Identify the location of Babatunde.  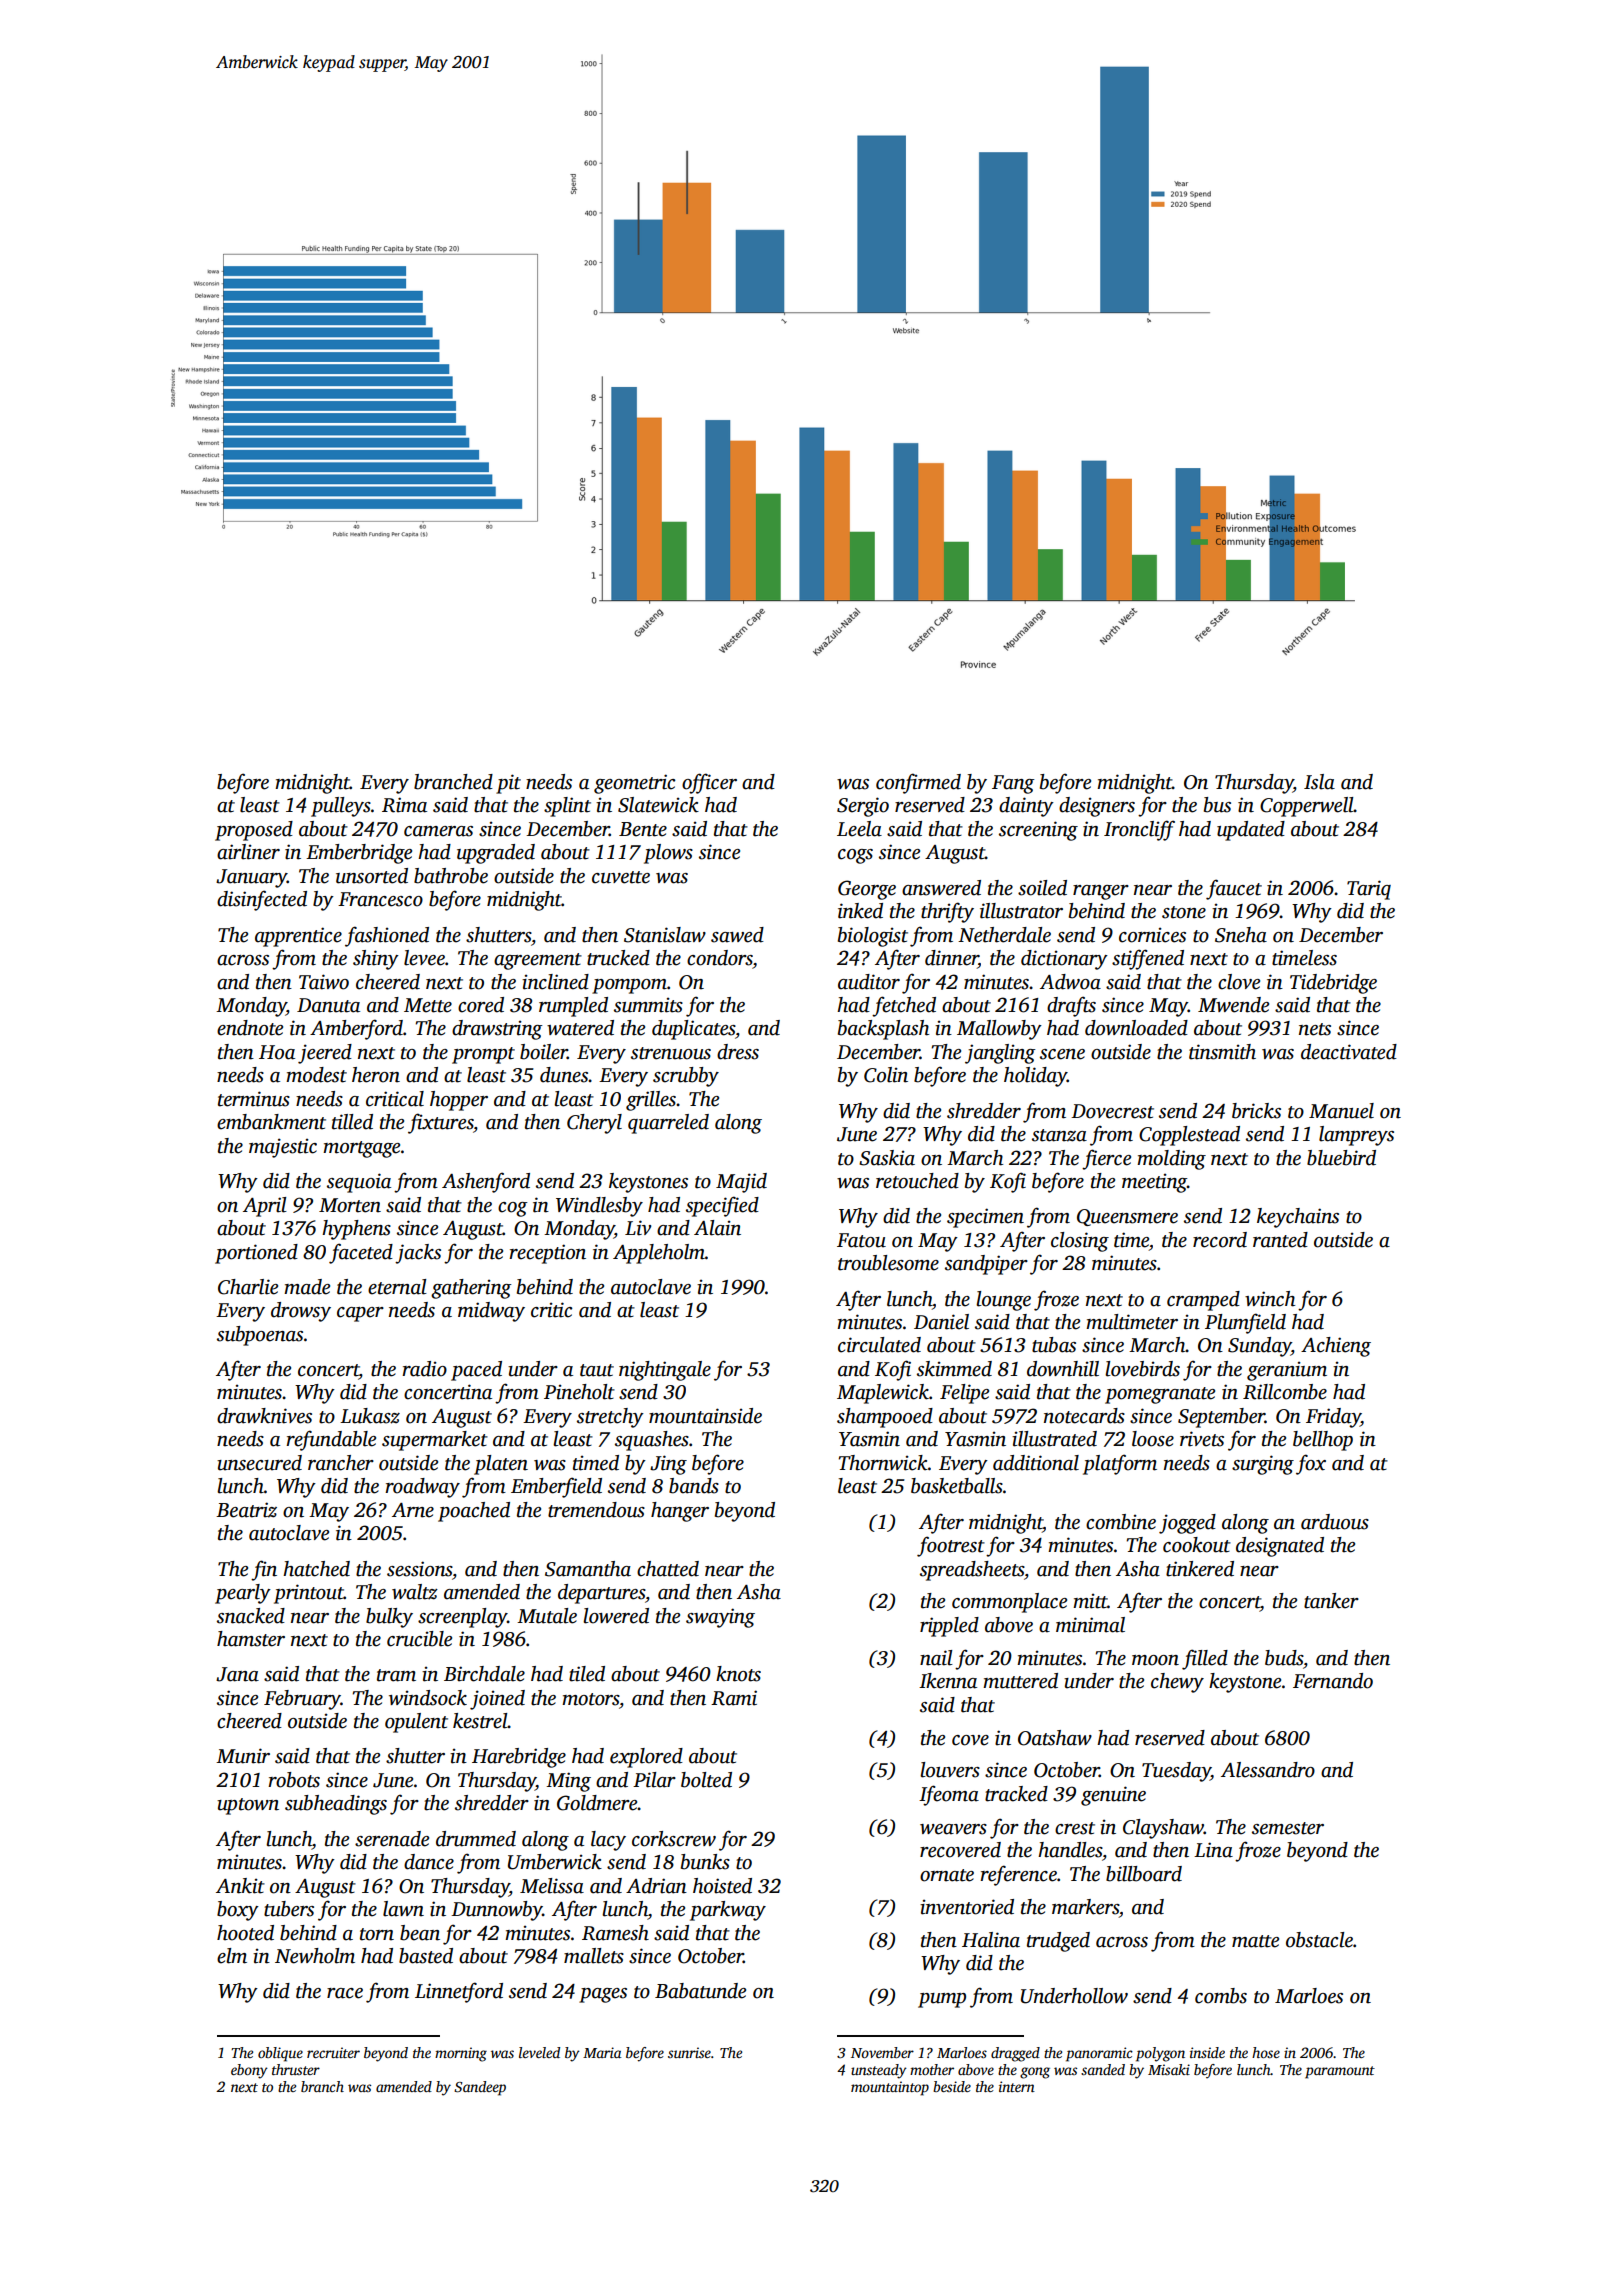
(700, 1991).
